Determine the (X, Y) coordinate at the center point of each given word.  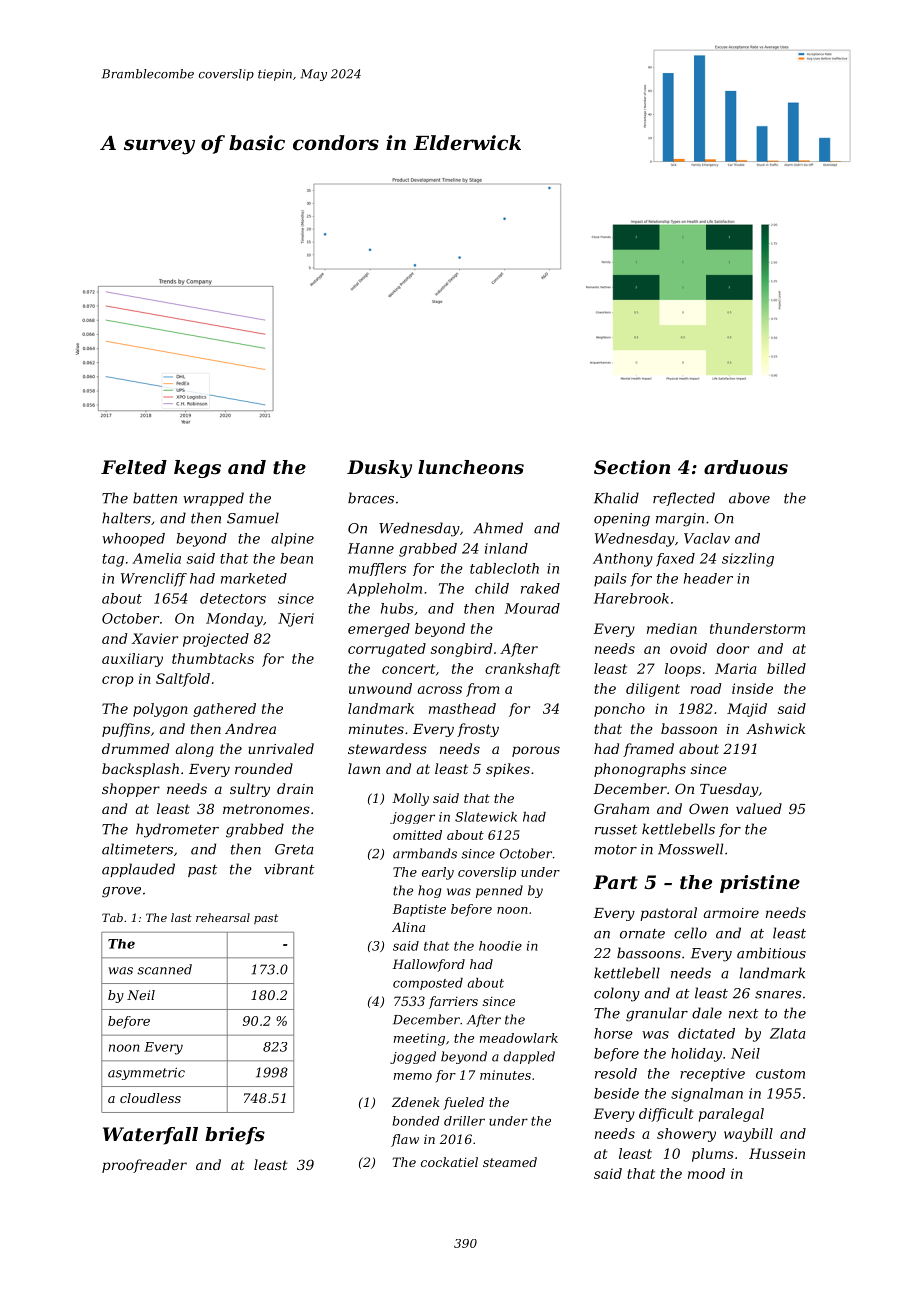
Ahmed (498, 528)
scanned (164, 969)
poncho (619, 710)
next (743, 1014)
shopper (131, 790)
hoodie (500, 946)
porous (536, 751)
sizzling (748, 560)
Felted (134, 467)
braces (371, 498)
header (708, 578)
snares (778, 995)
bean (297, 558)
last (181, 917)
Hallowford (428, 965)
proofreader (144, 1166)
